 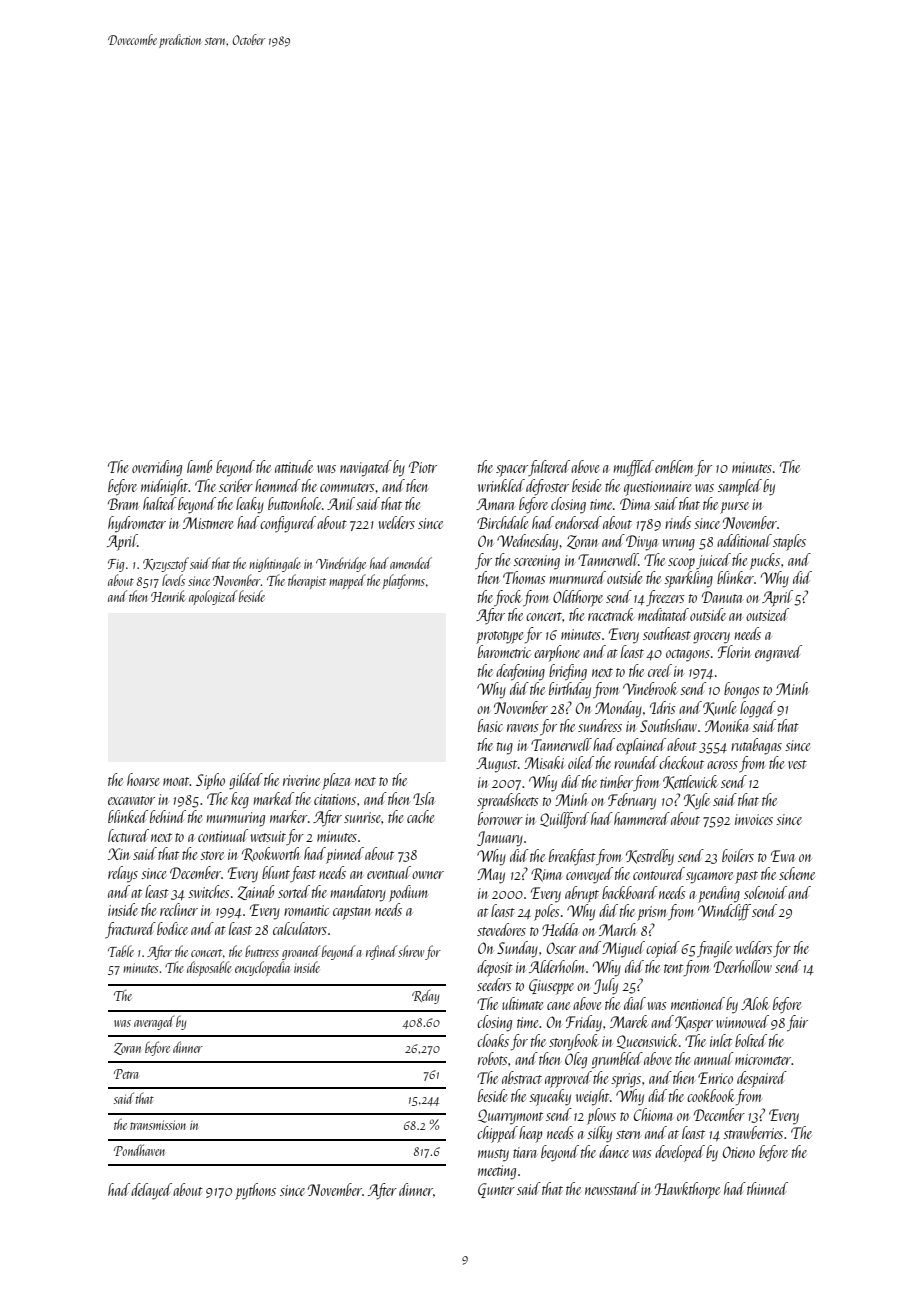 I want to click on navigated, so click(x=366, y=468).
